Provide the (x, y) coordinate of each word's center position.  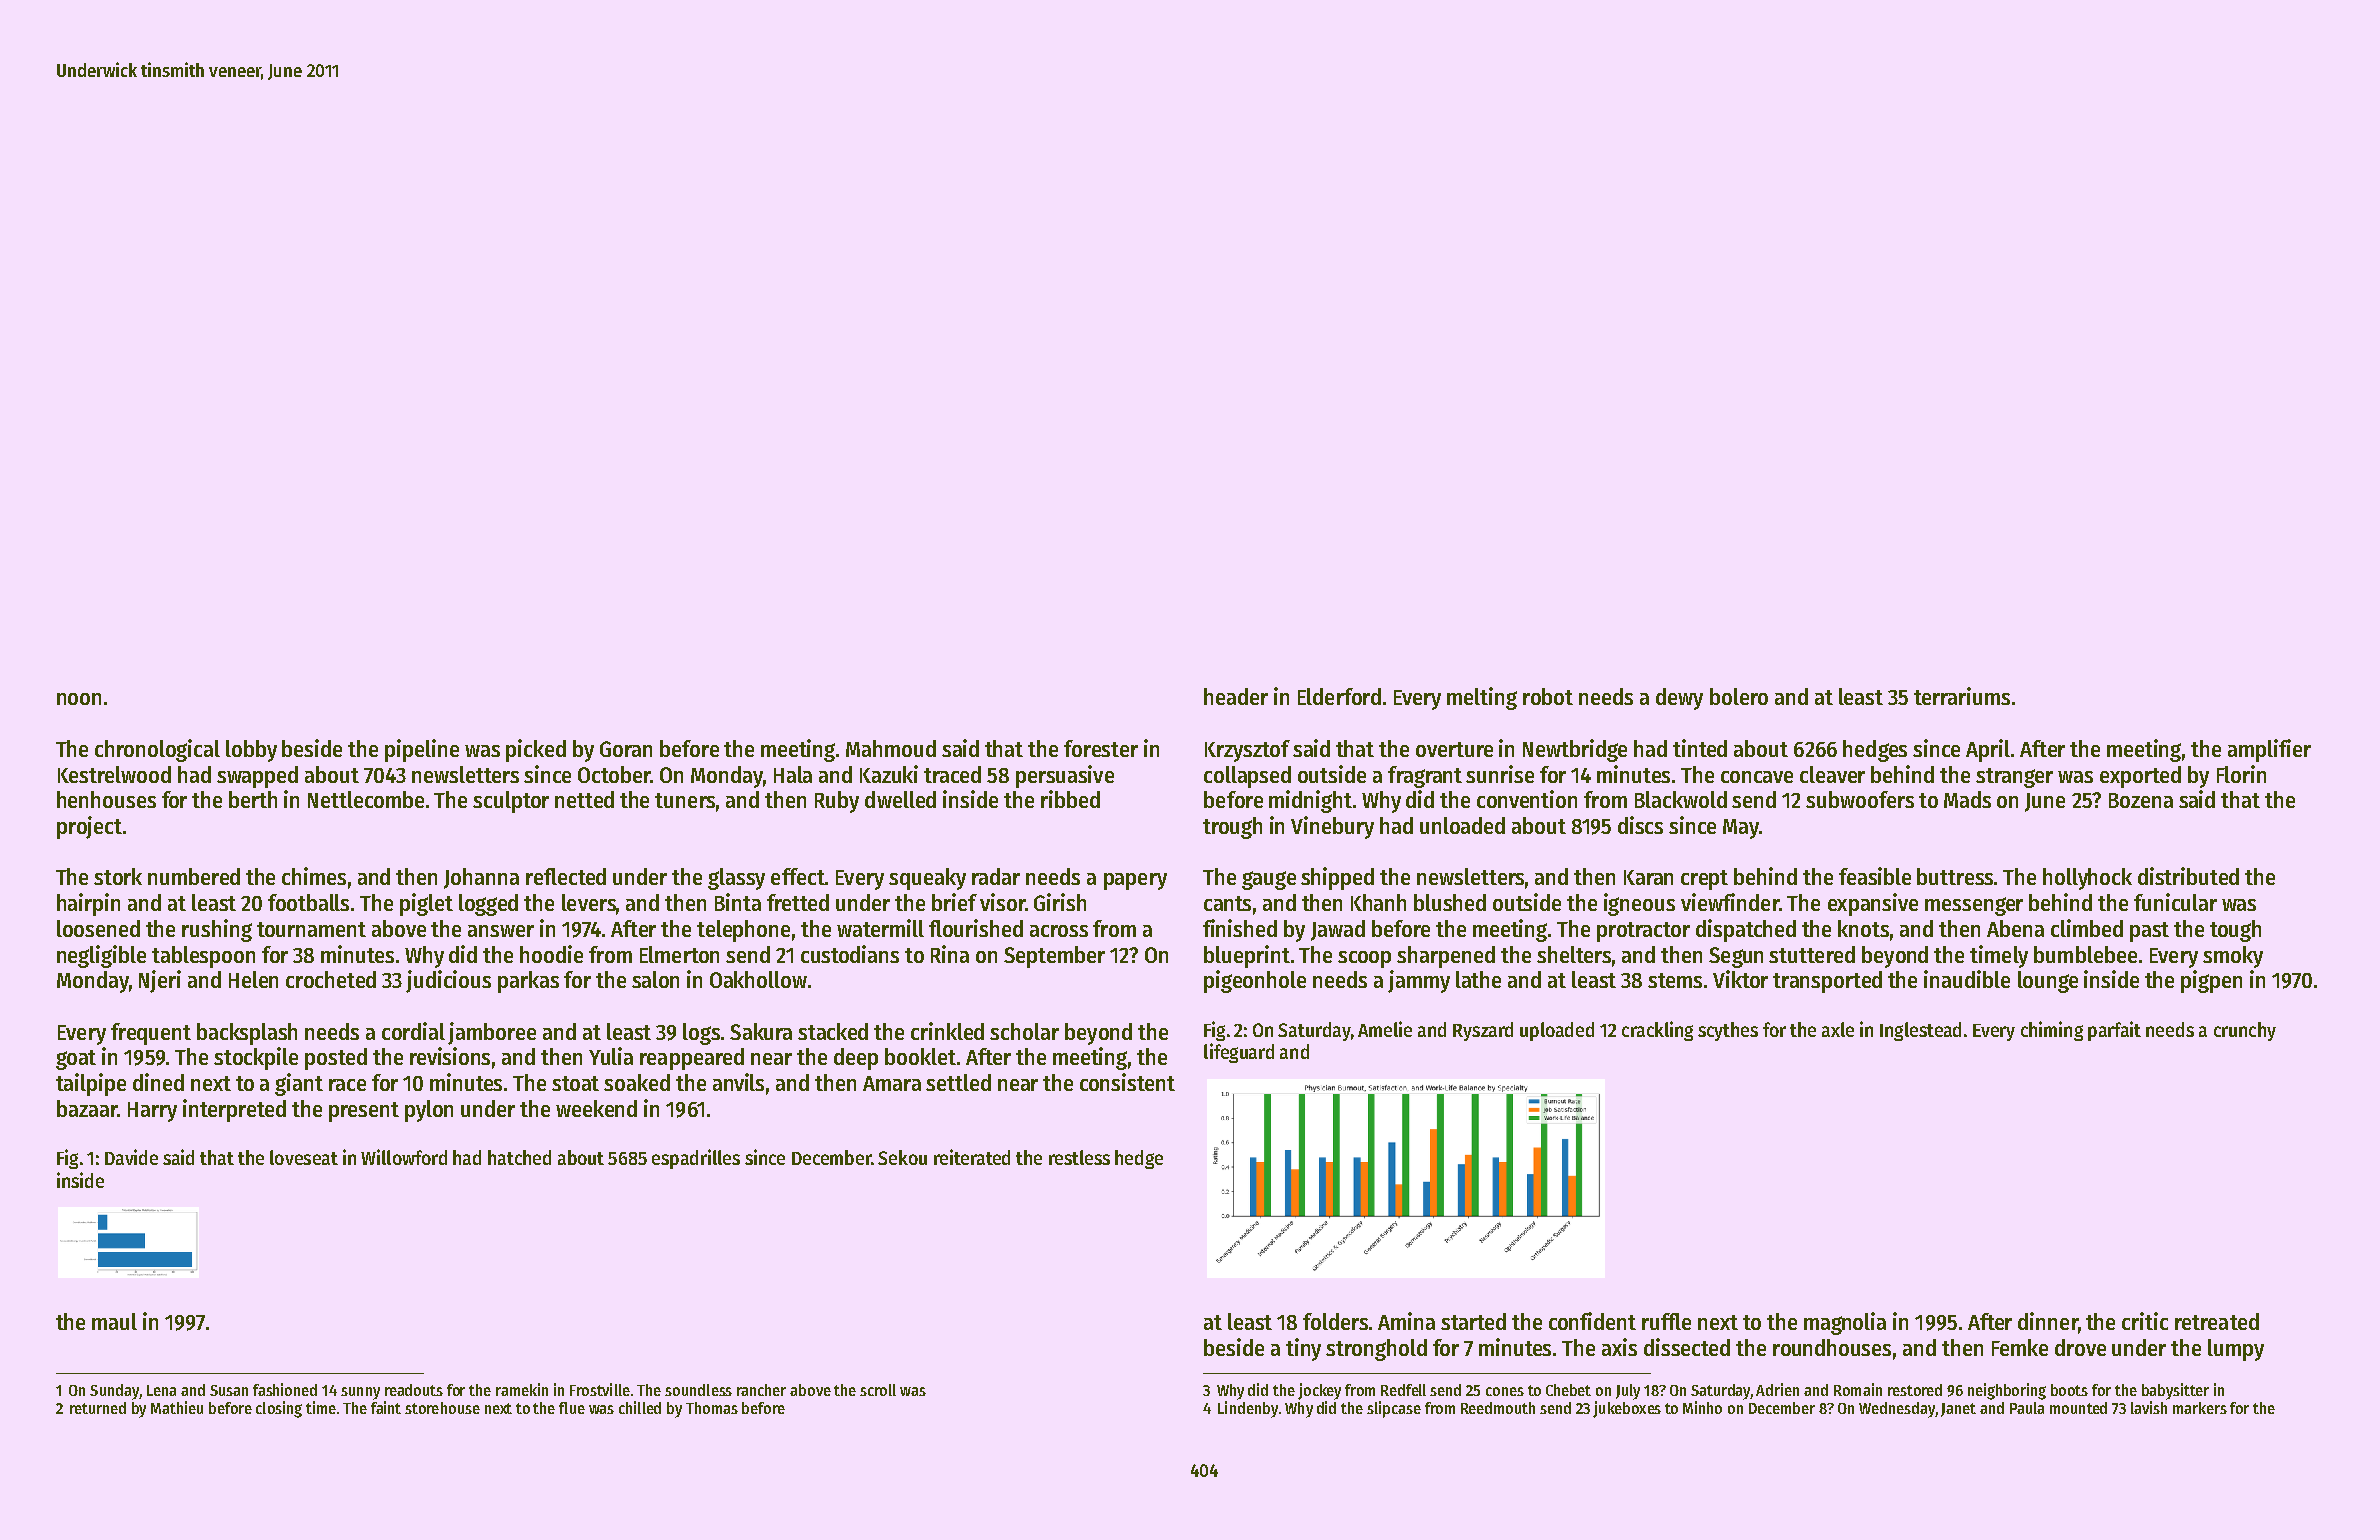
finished (1240, 928)
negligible (101, 956)
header (1236, 696)
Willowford (404, 1157)
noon (79, 699)
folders (1335, 1321)
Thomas (712, 1408)
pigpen (2211, 981)
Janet (1958, 1410)
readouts (414, 1390)
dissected (1687, 1347)
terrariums (1962, 696)
